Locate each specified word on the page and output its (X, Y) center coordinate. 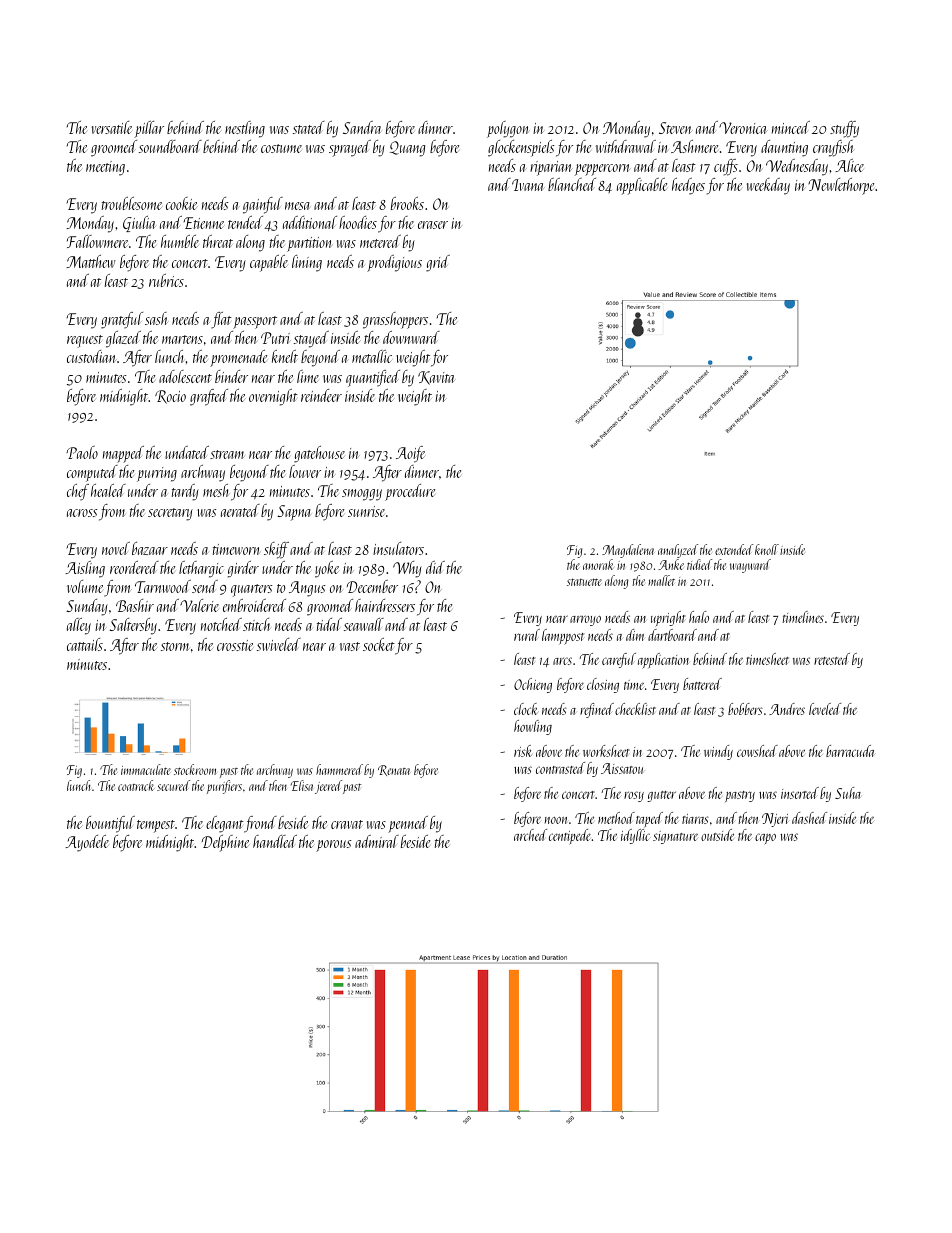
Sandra (362, 127)
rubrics (166, 280)
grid (438, 263)
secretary (170, 514)
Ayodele (87, 843)
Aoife (410, 454)
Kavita (436, 378)
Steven (675, 128)
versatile (112, 127)
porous (333, 846)
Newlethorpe (841, 186)
